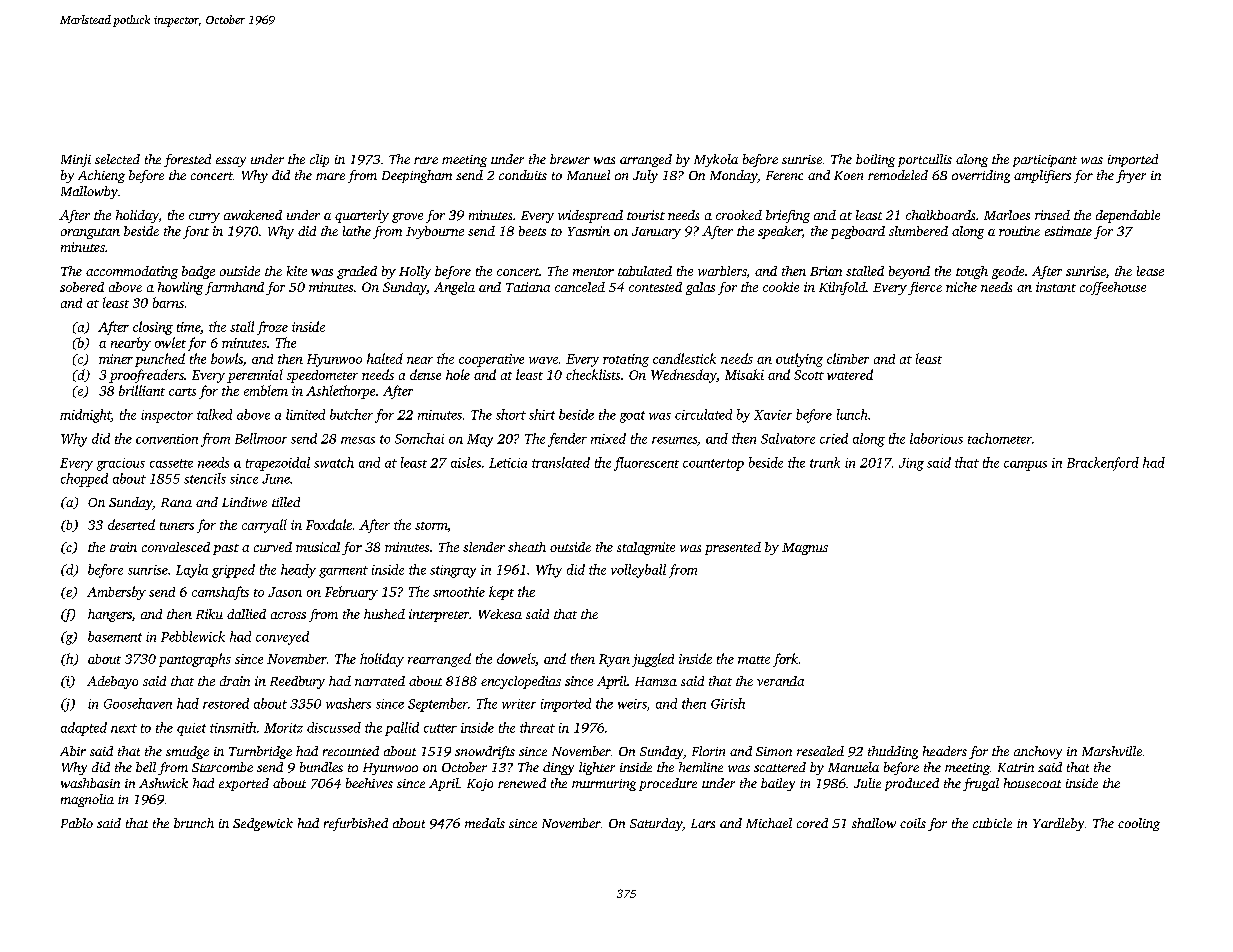 Image resolution: width=1233 pixels, height=952 pixels. What do you see at coordinates (263, 824) in the document?
I see `Sedgewick` at bounding box center [263, 824].
